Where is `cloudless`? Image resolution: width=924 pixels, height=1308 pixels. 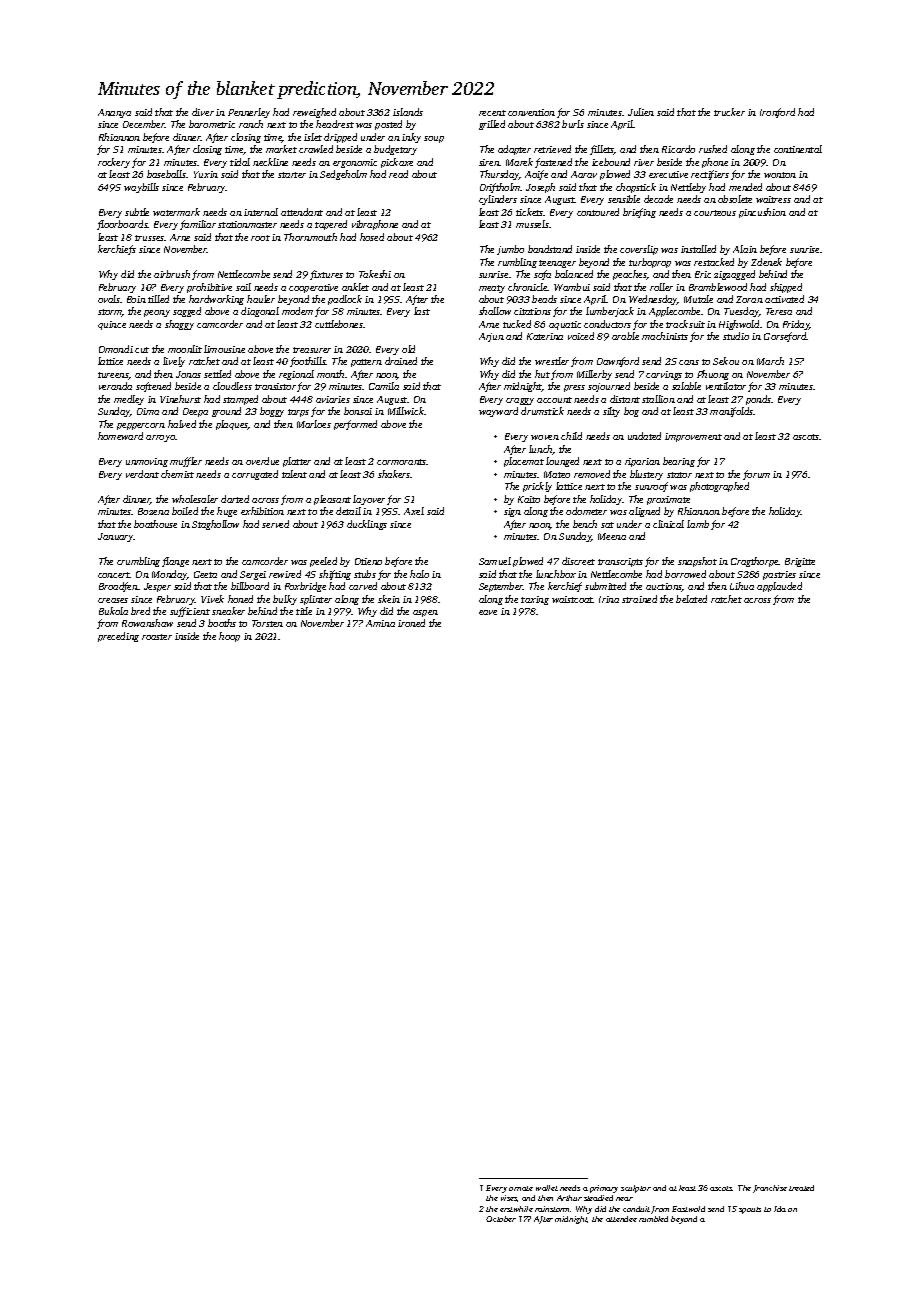 cloudless is located at coordinates (232, 386).
